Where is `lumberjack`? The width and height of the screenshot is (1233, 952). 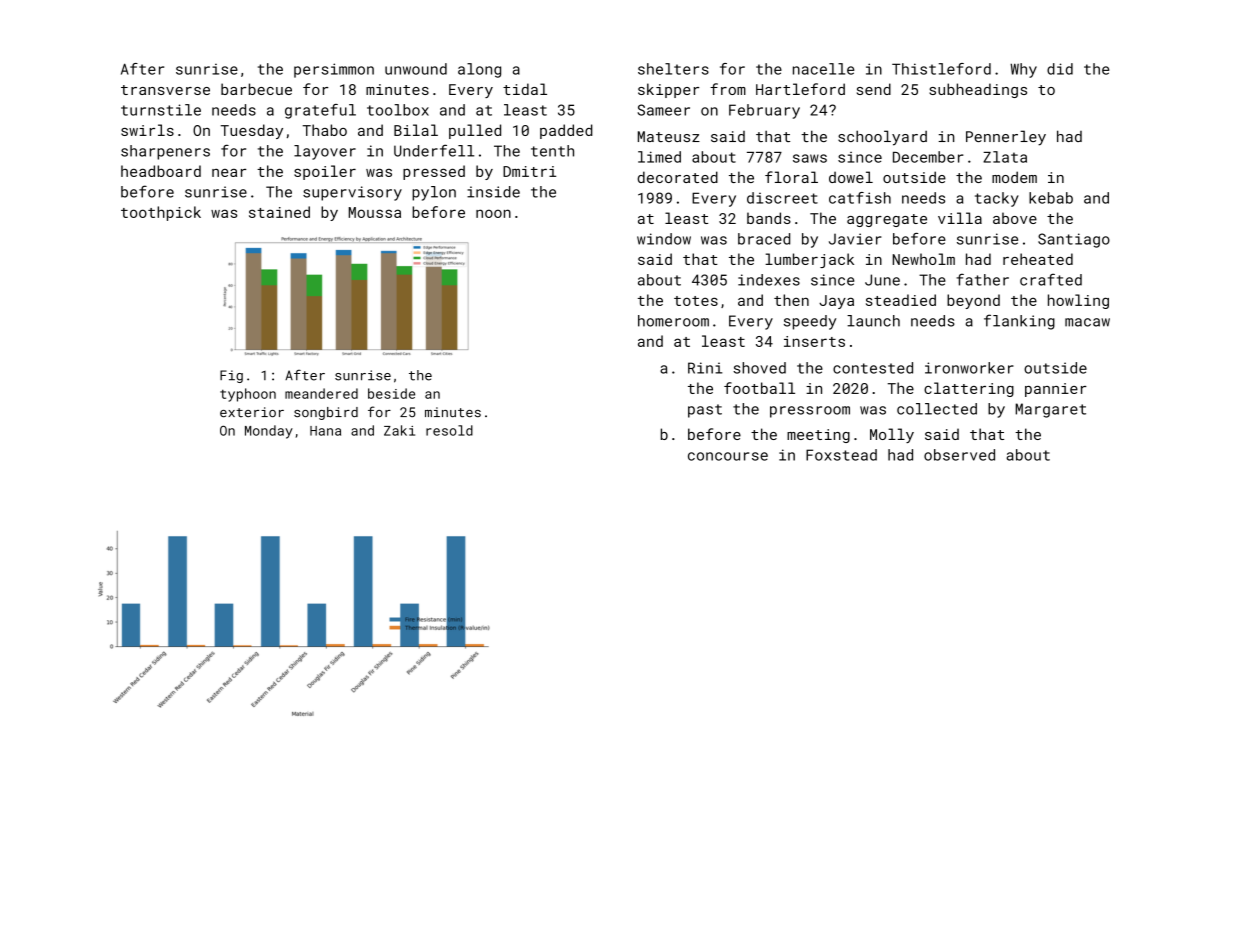 lumberjack is located at coordinates (809, 260).
